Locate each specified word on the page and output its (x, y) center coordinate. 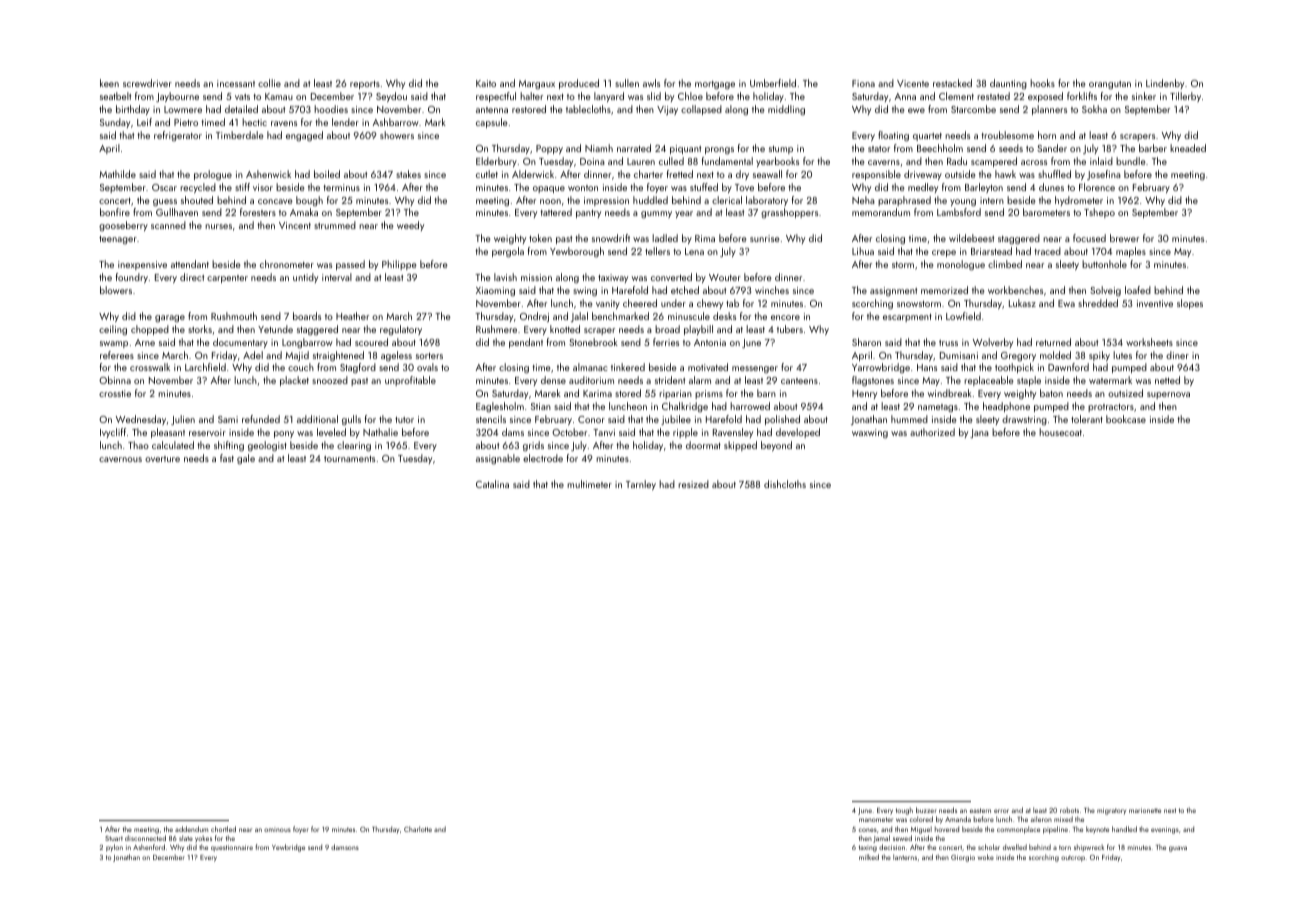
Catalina (492, 484)
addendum (191, 829)
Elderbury (496, 162)
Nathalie (380, 432)
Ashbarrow (396, 122)
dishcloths (785, 484)
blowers (116, 290)
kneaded (1188, 148)
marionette (1145, 810)
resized (693, 484)
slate (186, 838)
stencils (491, 419)
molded (1055, 355)
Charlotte (418, 829)
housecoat (1060, 432)
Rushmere (496, 329)
